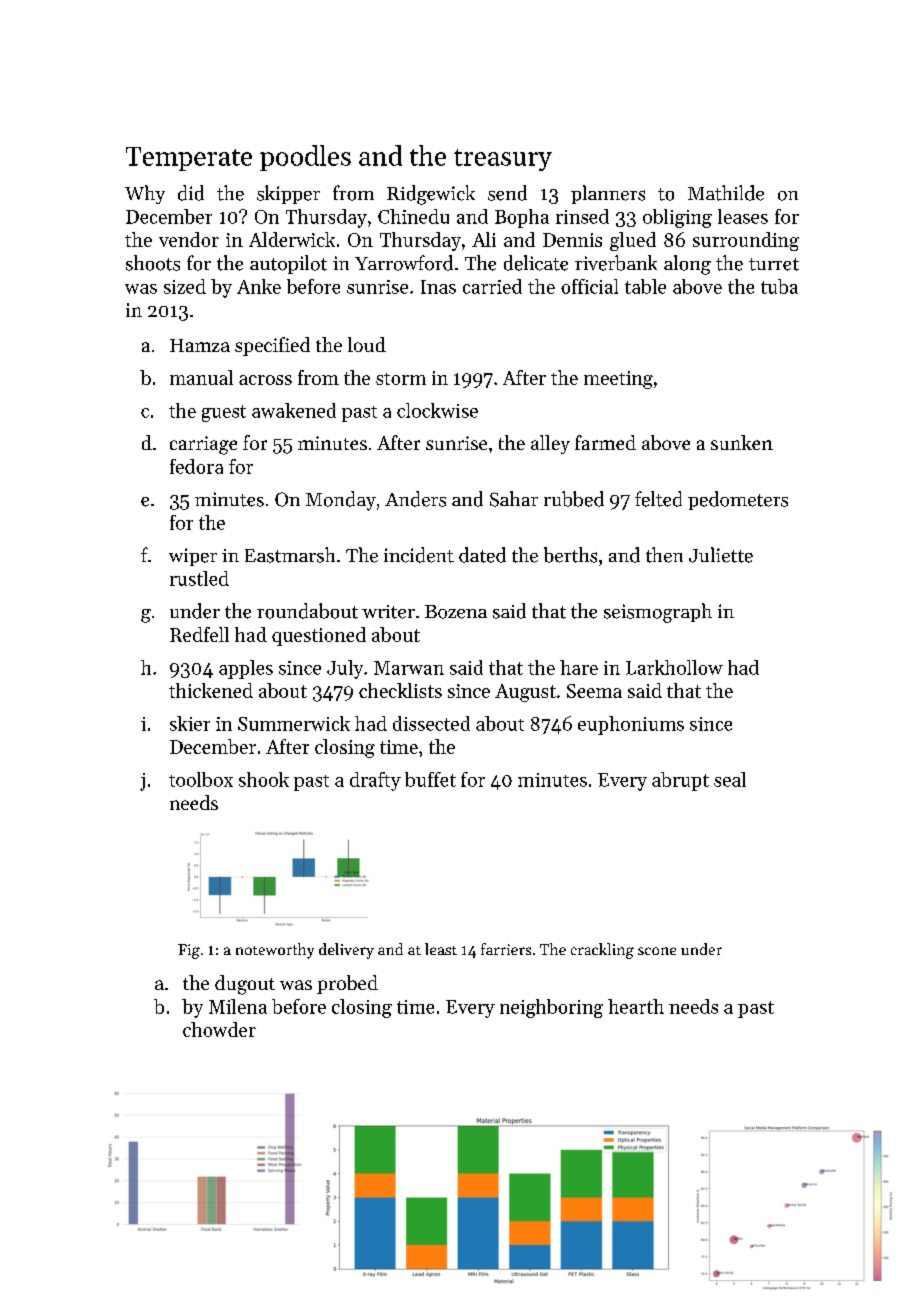  What do you see at coordinates (742, 442) in the document?
I see `sunken` at bounding box center [742, 442].
